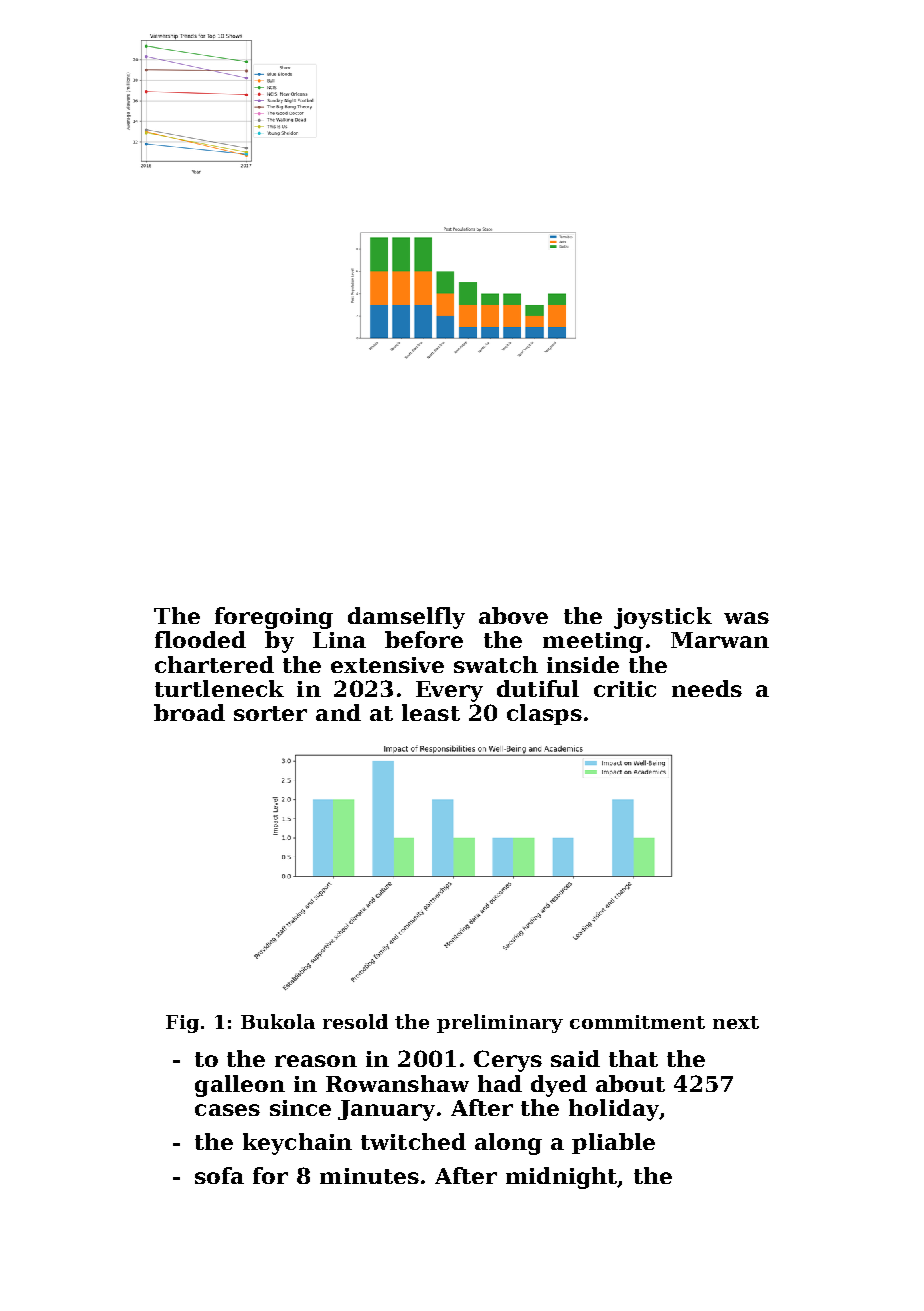 The width and height of the document is (924, 1311). I want to click on preliminary, so click(500, 1023).
